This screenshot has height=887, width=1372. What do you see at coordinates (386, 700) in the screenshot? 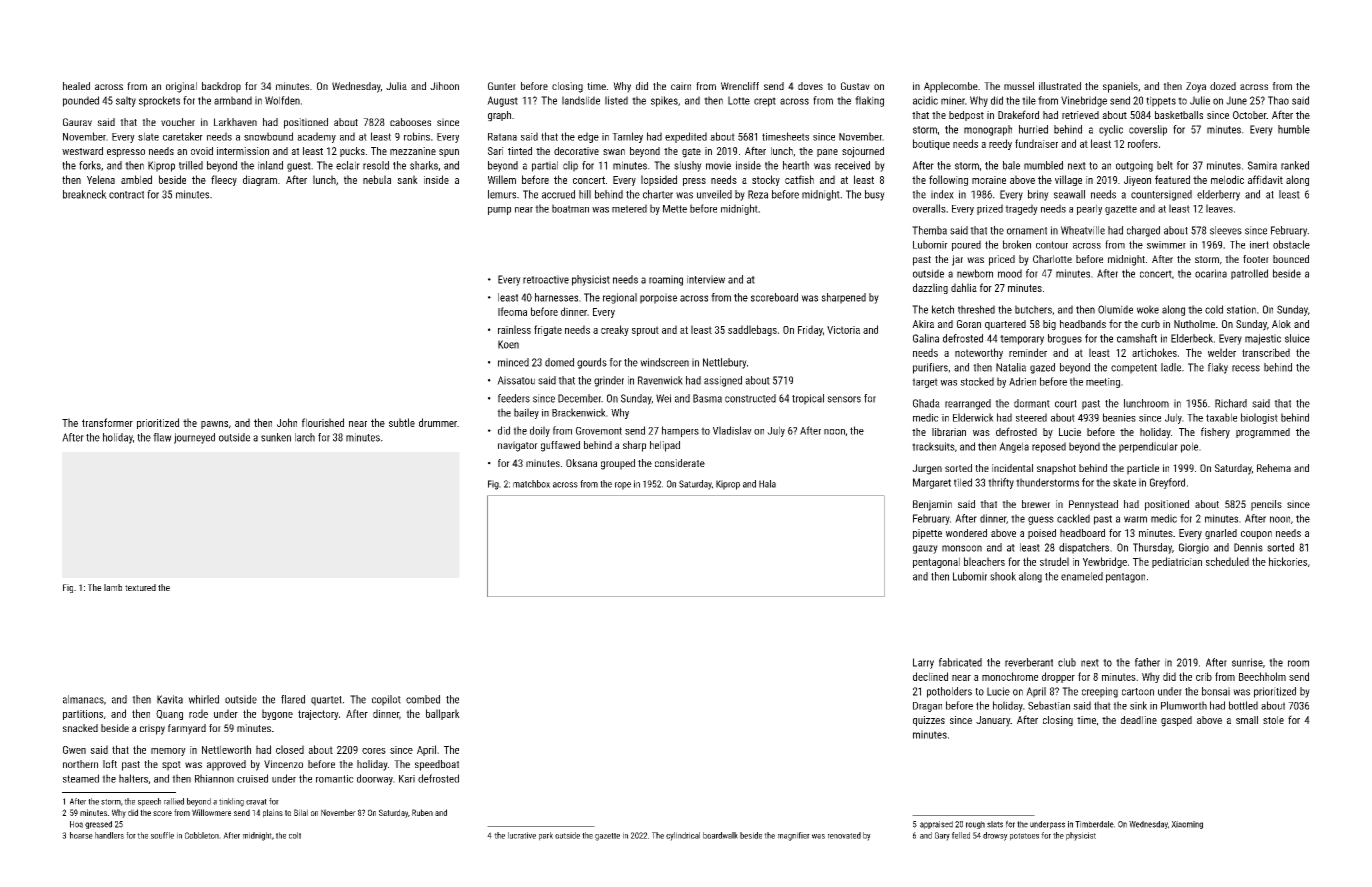
I see `copilot` at bounding box center [386, 700].
